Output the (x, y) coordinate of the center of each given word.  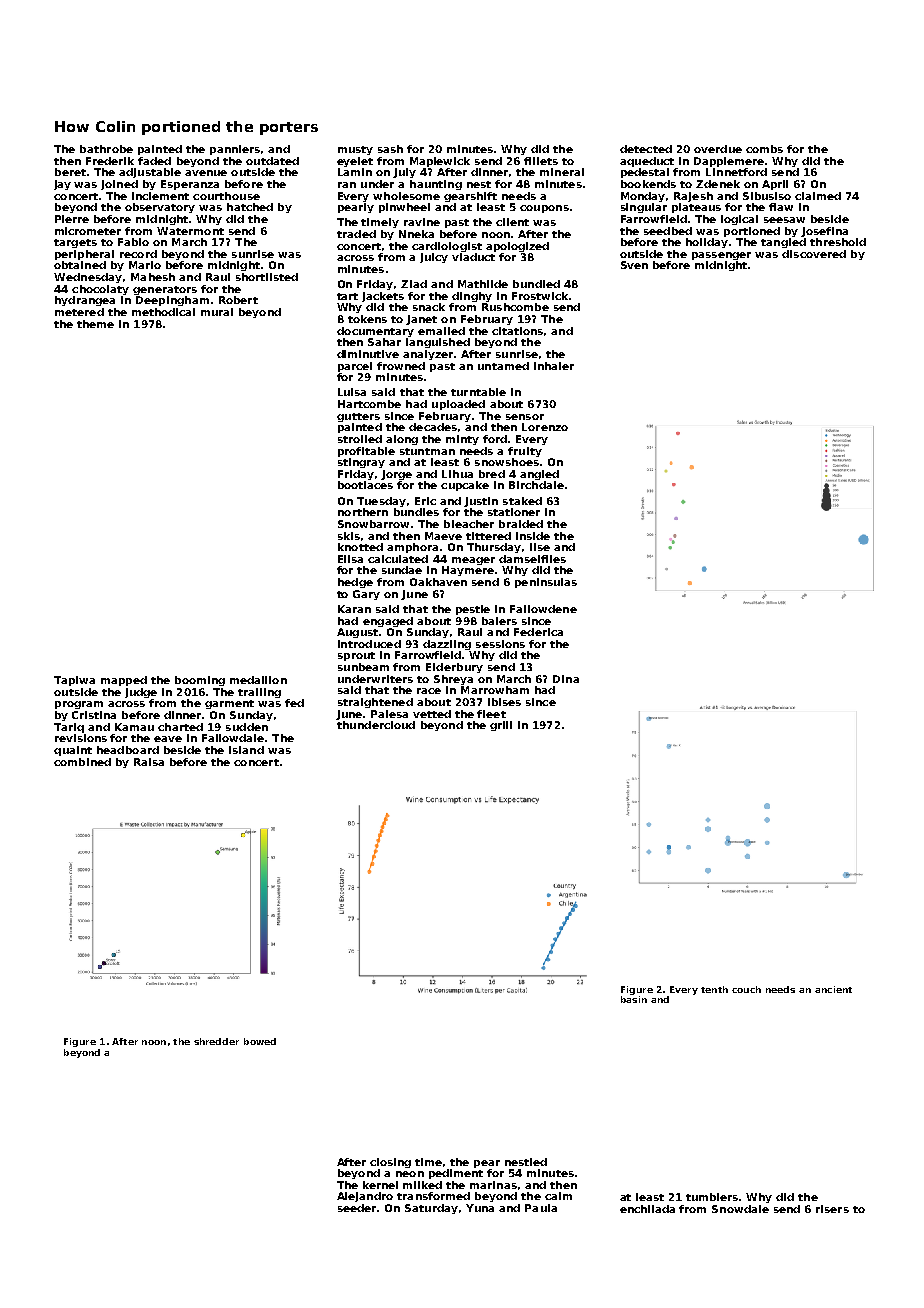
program (79, 705)
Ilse (540, 547)
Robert (238, 300)
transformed (433, 1196)
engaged (388, 622)
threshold (838, 242)
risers (832, 1209)
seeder (358, 1208)
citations (517, 331)
